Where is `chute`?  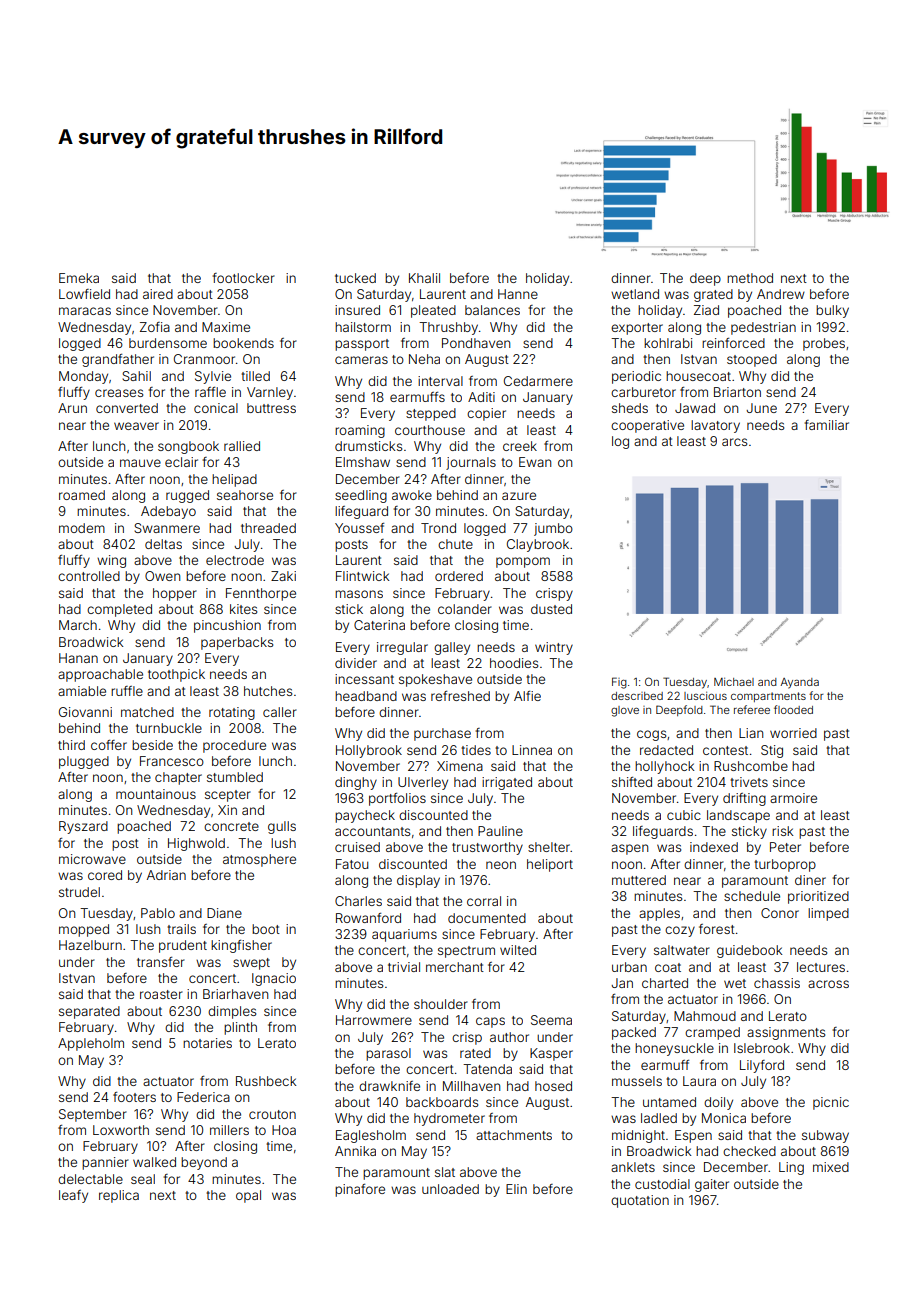
chute is located at coordinates (455, 544).
